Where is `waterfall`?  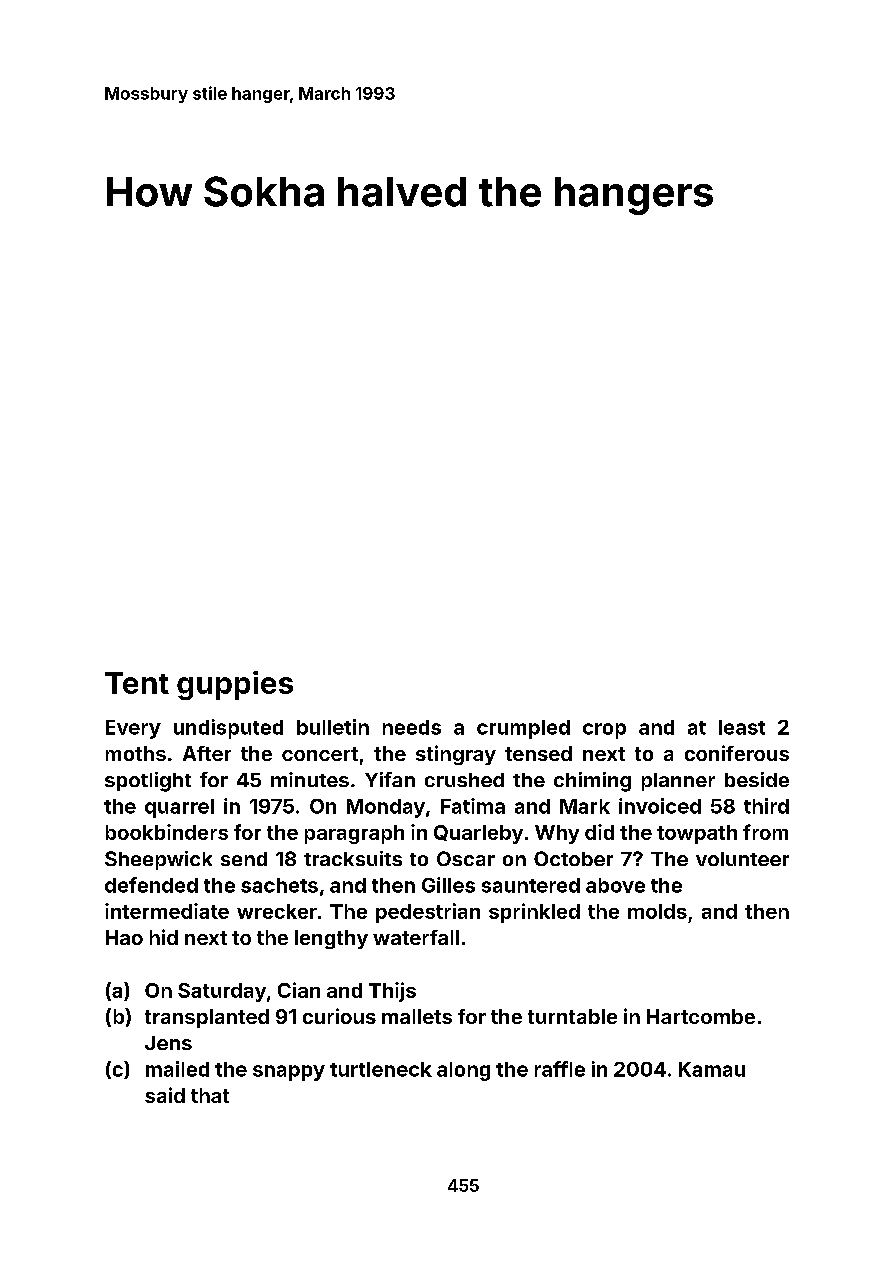
waterfall is located at coordinates (416, 937).
